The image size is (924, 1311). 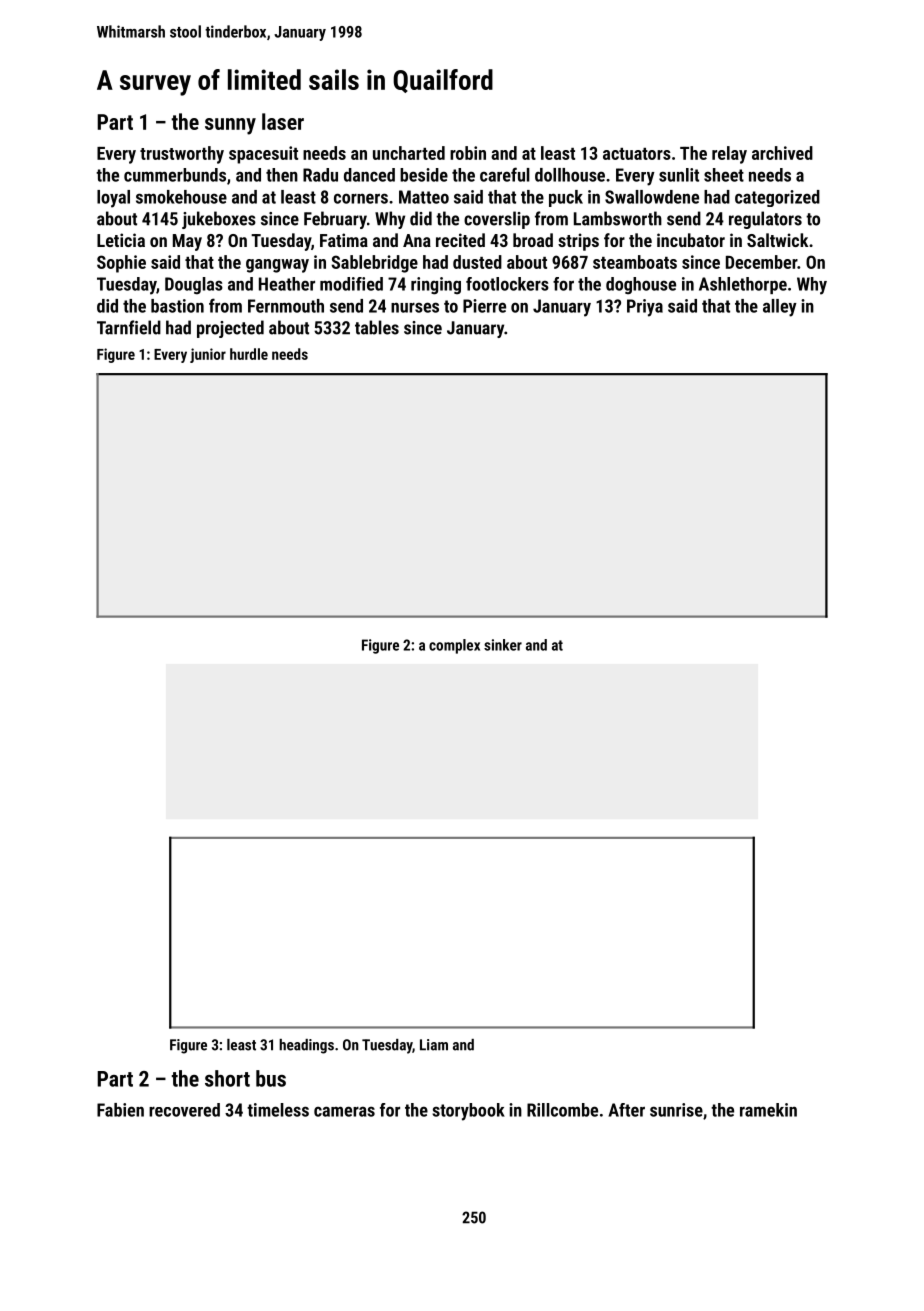 What do you see at coordinates (208, 355) in the screenshot?
I see `junior` at bounding box center [208, 355].
